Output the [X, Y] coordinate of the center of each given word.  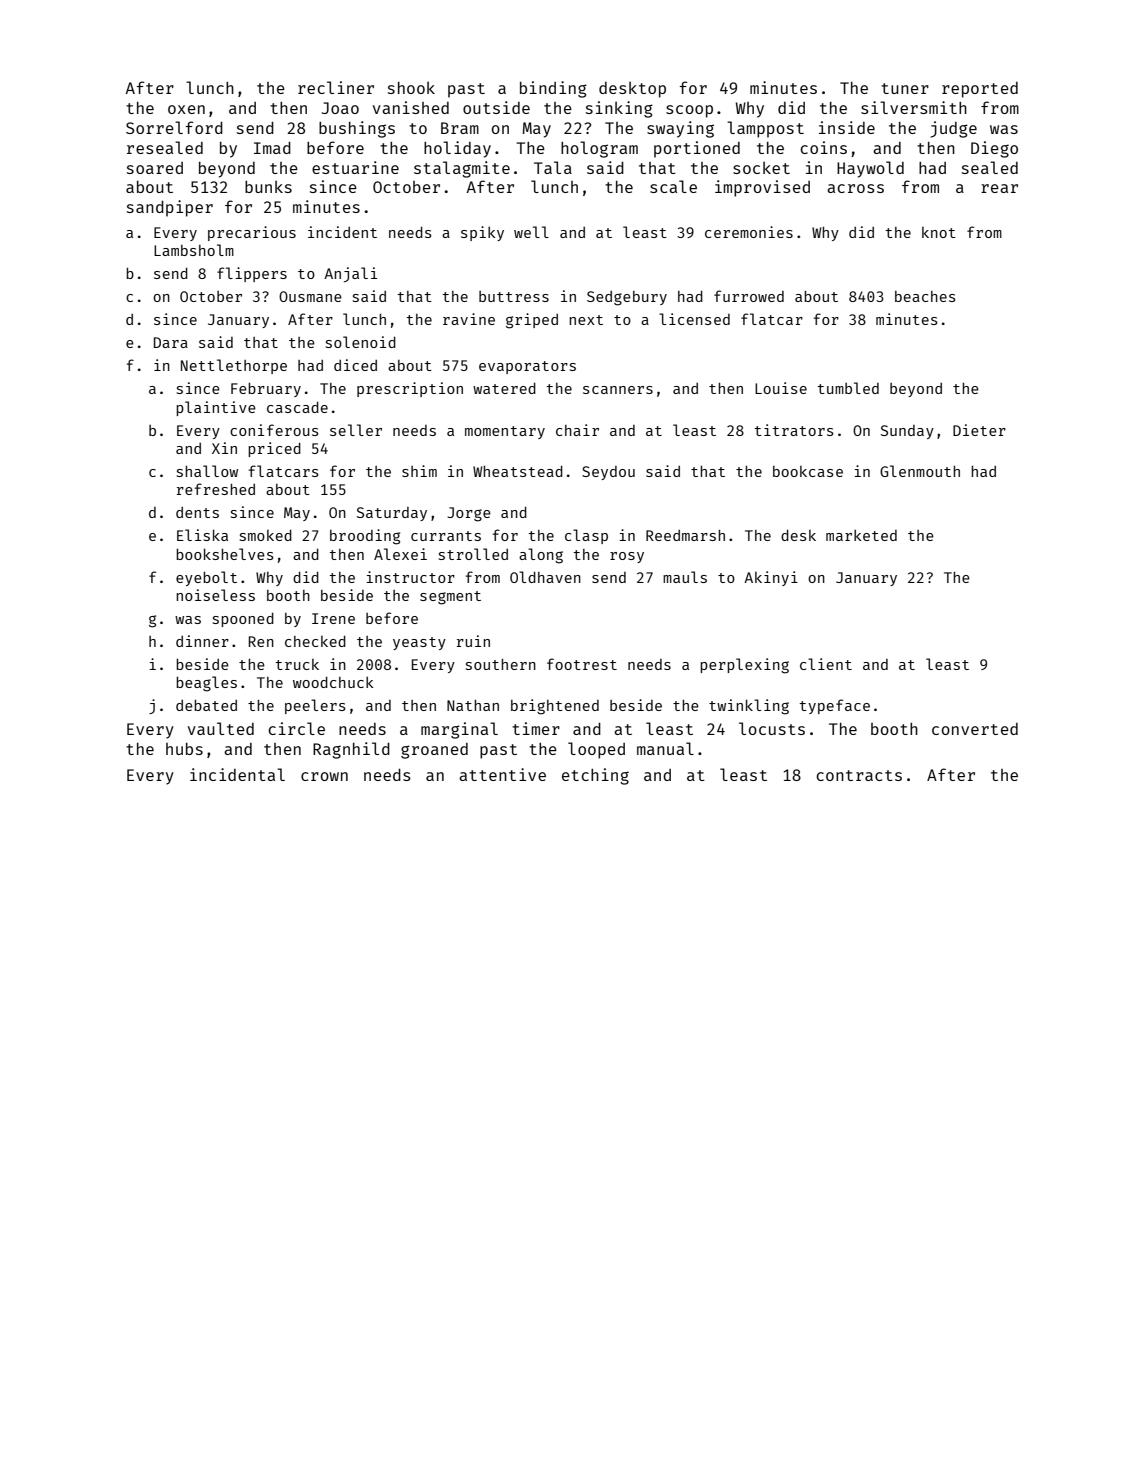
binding [553, 89]
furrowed [749, 296]
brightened [555, 707]
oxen [186, 109]
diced [355, 365]
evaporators [527, 367]
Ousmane [310, 296]
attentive [502, 774]
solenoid [361, 342]
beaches [925, 296]
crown [324, 776]
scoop [689, 111]
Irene [333, 618]
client [826, 664]
